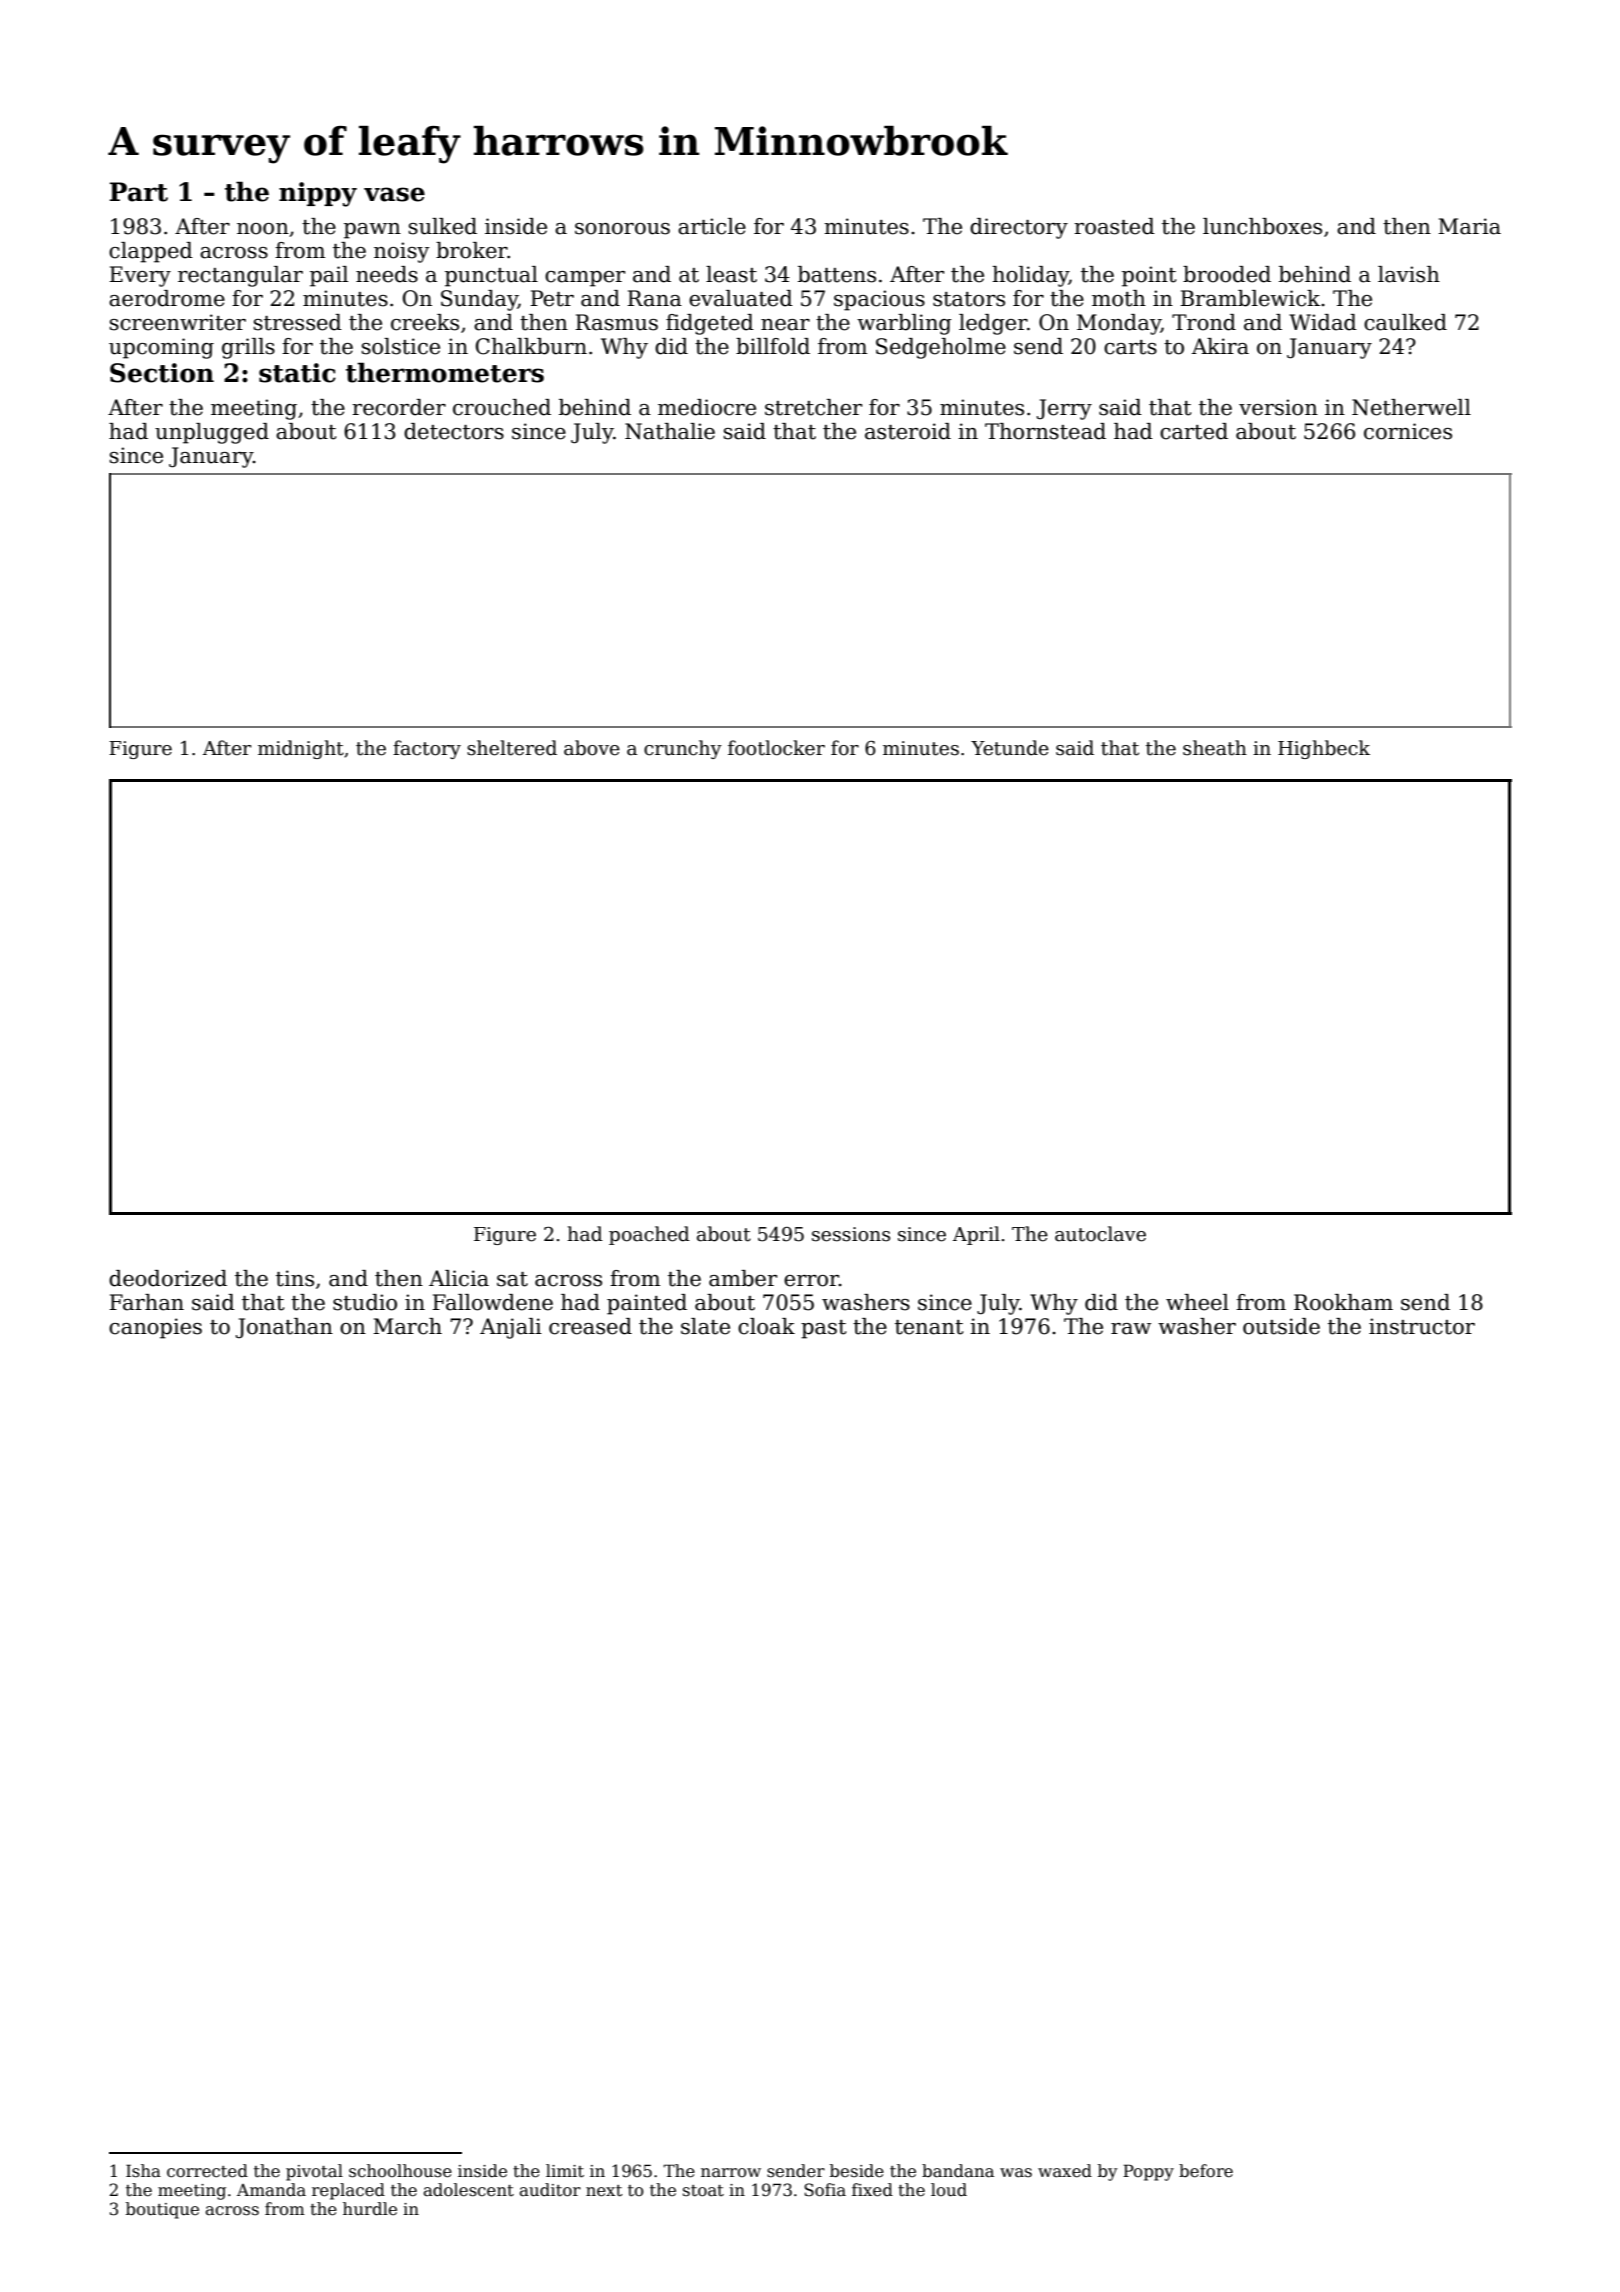 This image has height=2292, width=1620. I want to click on before, so click(1206, 2171).
